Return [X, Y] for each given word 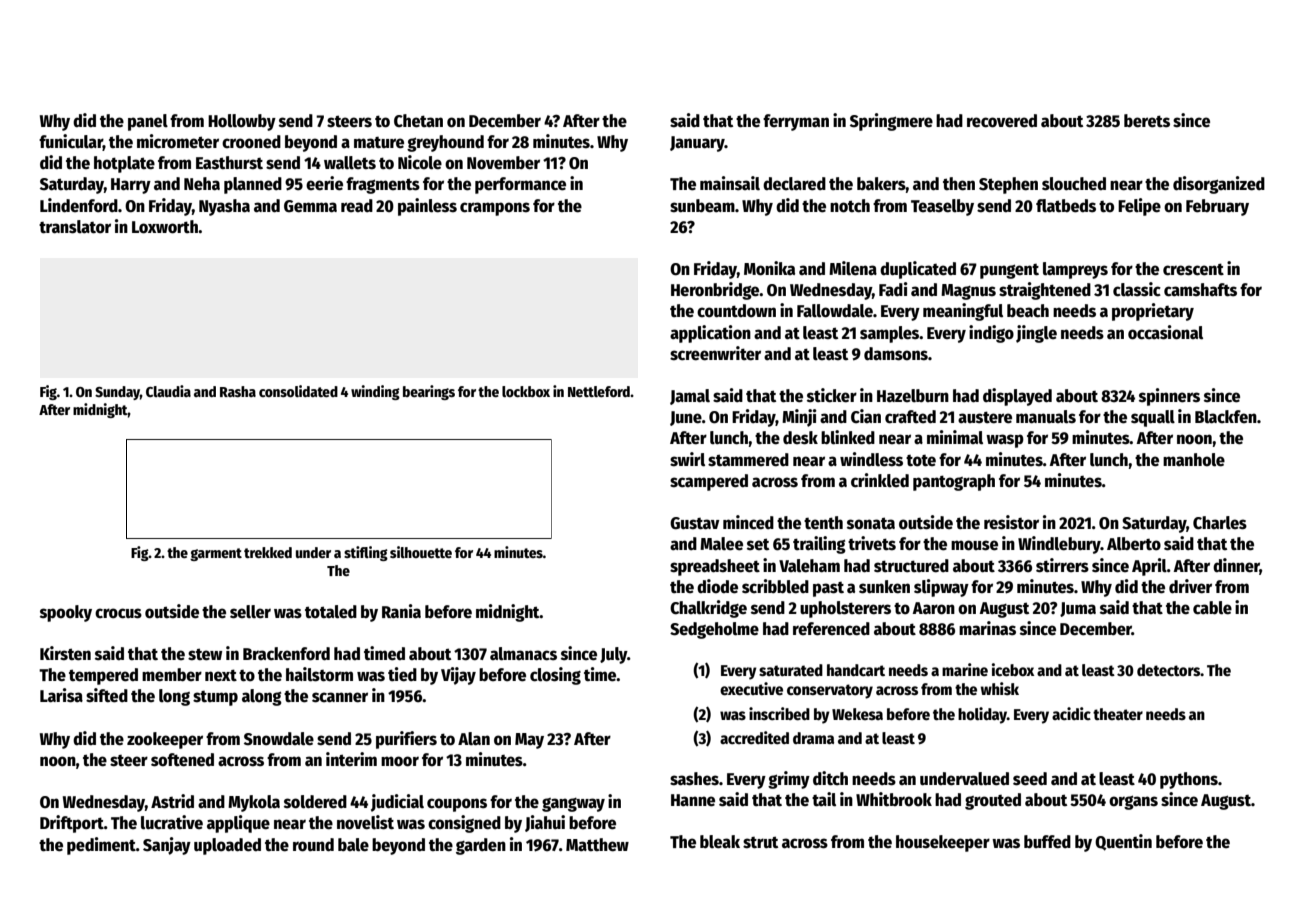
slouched [1074, 184]
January [697, 144]
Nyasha [224, 207]
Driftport [72, 824]
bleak [720, 842]
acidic [1071, 714]
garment [216, 554]
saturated [791, 670]
